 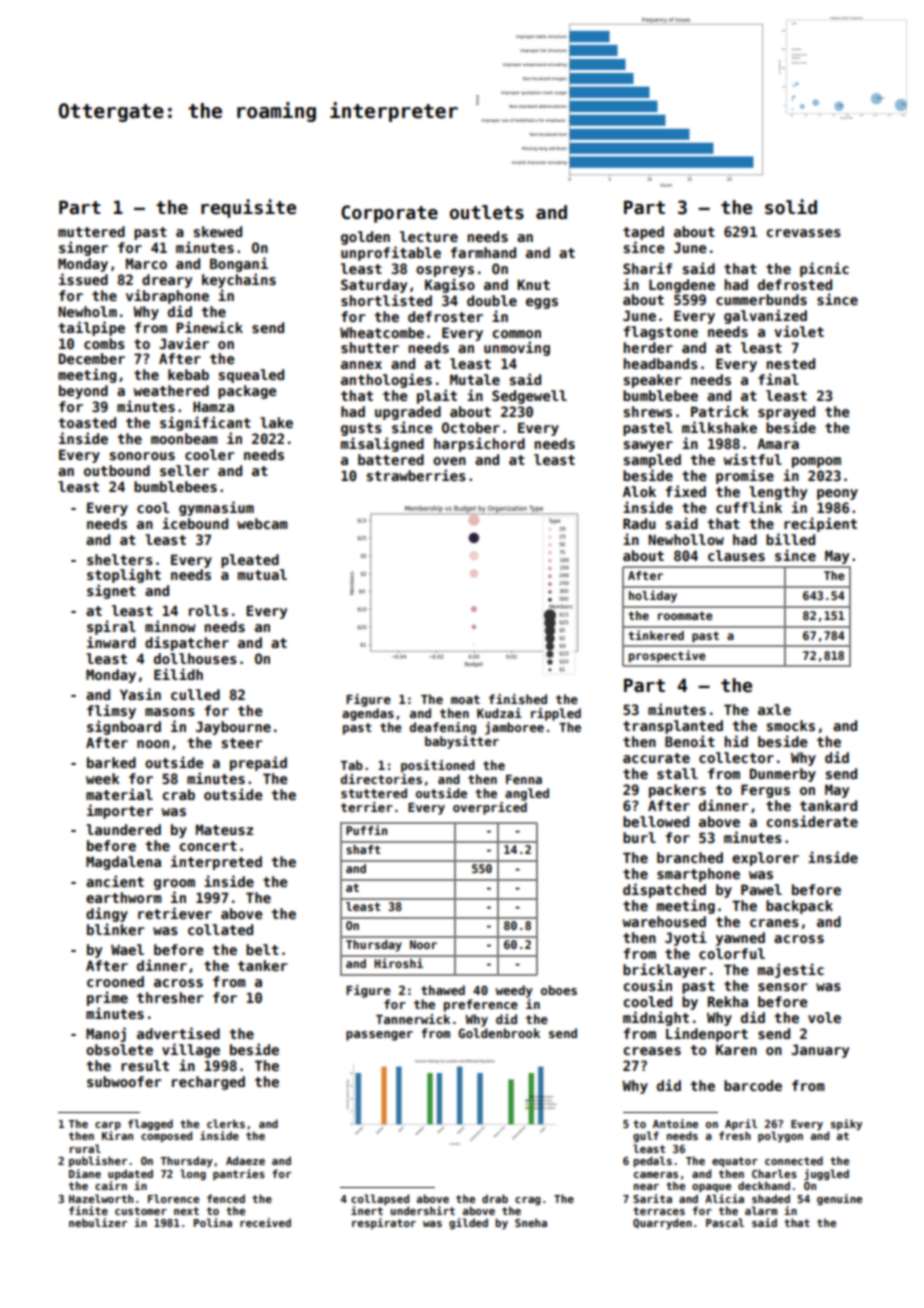 I want to click on Benoit, so click(x=690, y=741).
